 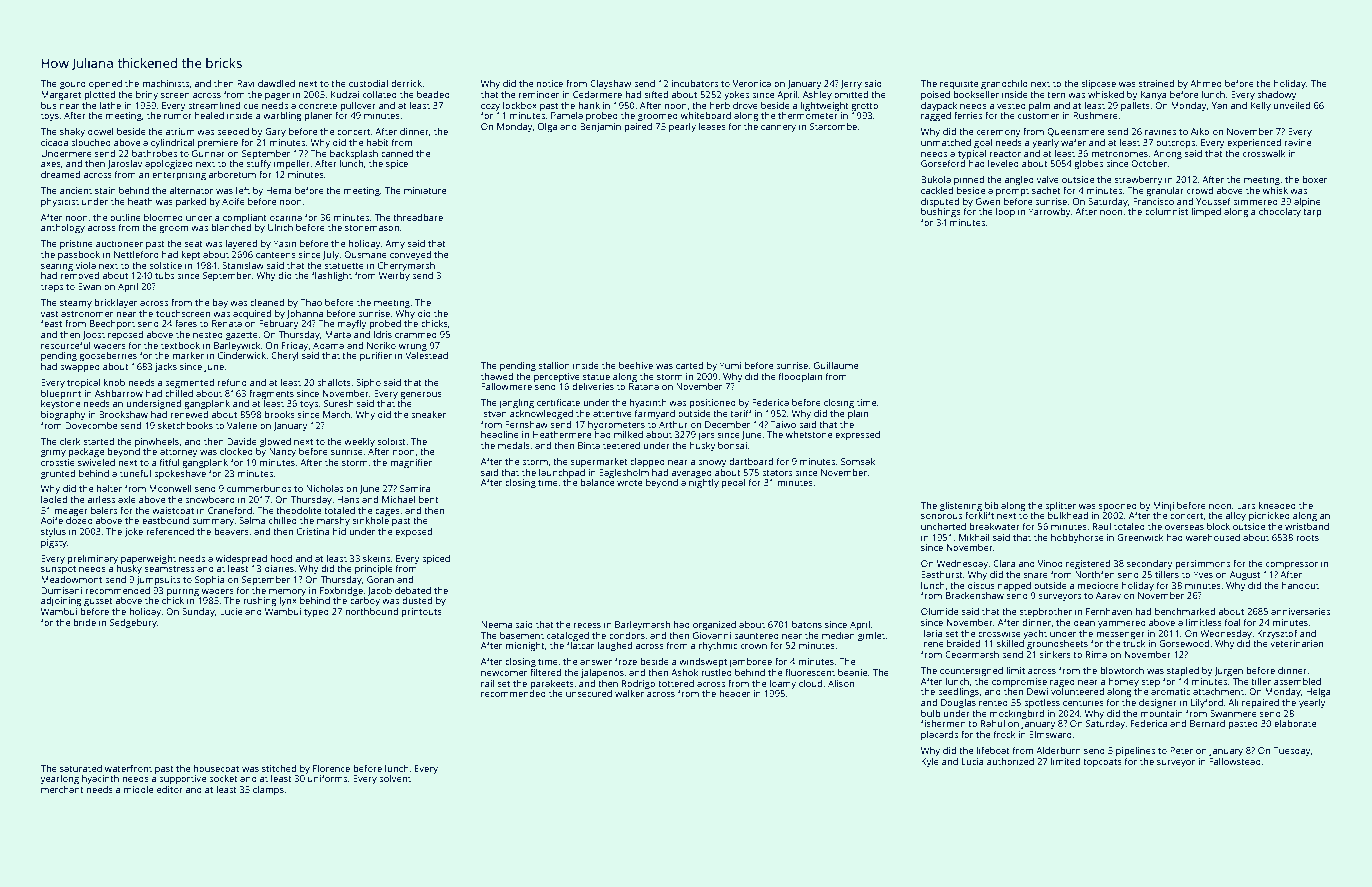 What do you see at coordinates (629, 693) in the document?
I see `walker` at bounding box center [629, 693].
